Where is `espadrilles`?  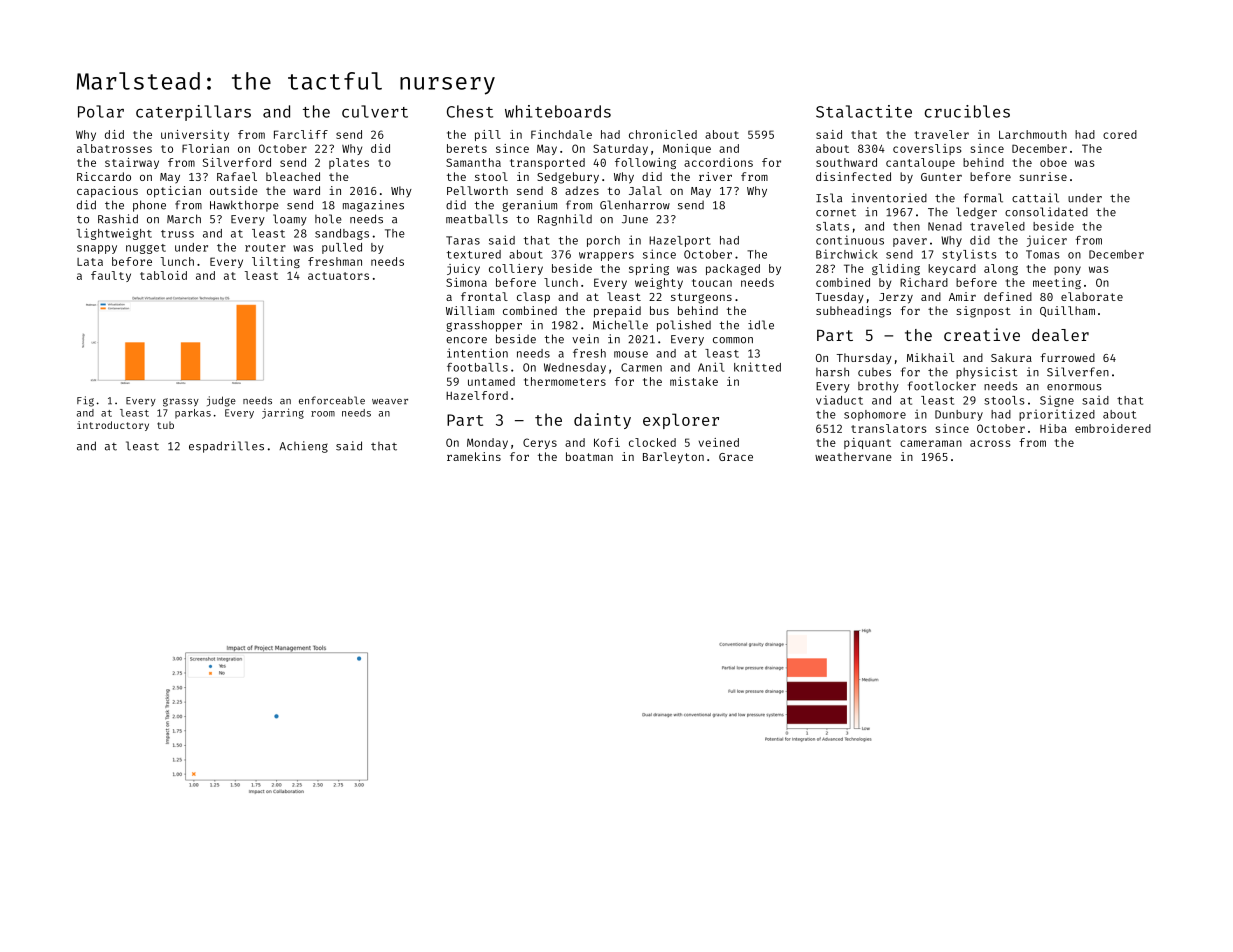 espadrilles is located at coordinates (226, 447).
